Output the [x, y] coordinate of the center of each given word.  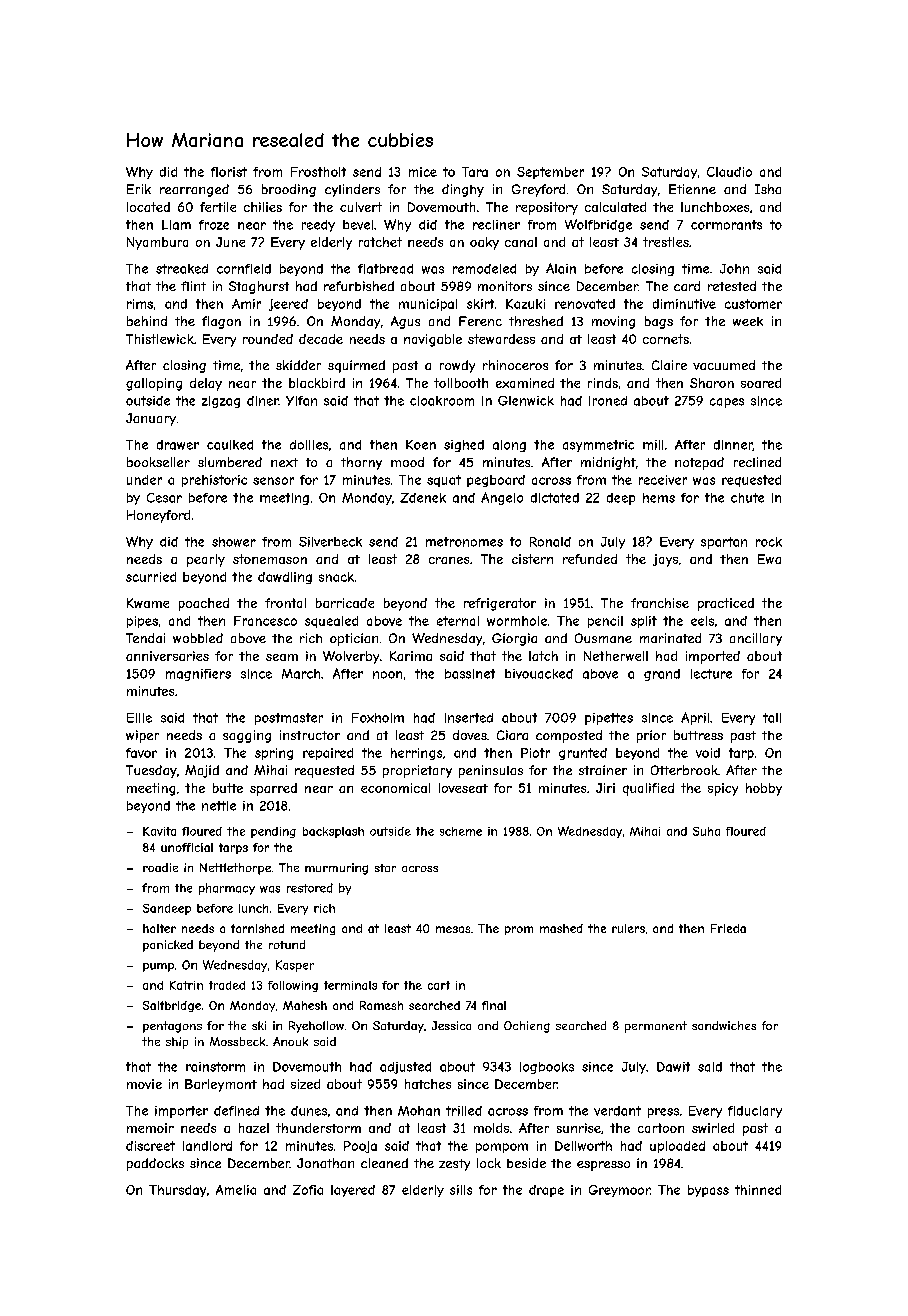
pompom [502, 1148]
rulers [628, 928]
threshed [536, 321]
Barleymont [221, 1085]
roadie [160, 867]
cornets [666, 339]
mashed [561, 928]
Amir [246, 304]
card [687, 286]
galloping [154, 384]
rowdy [457, 366]
